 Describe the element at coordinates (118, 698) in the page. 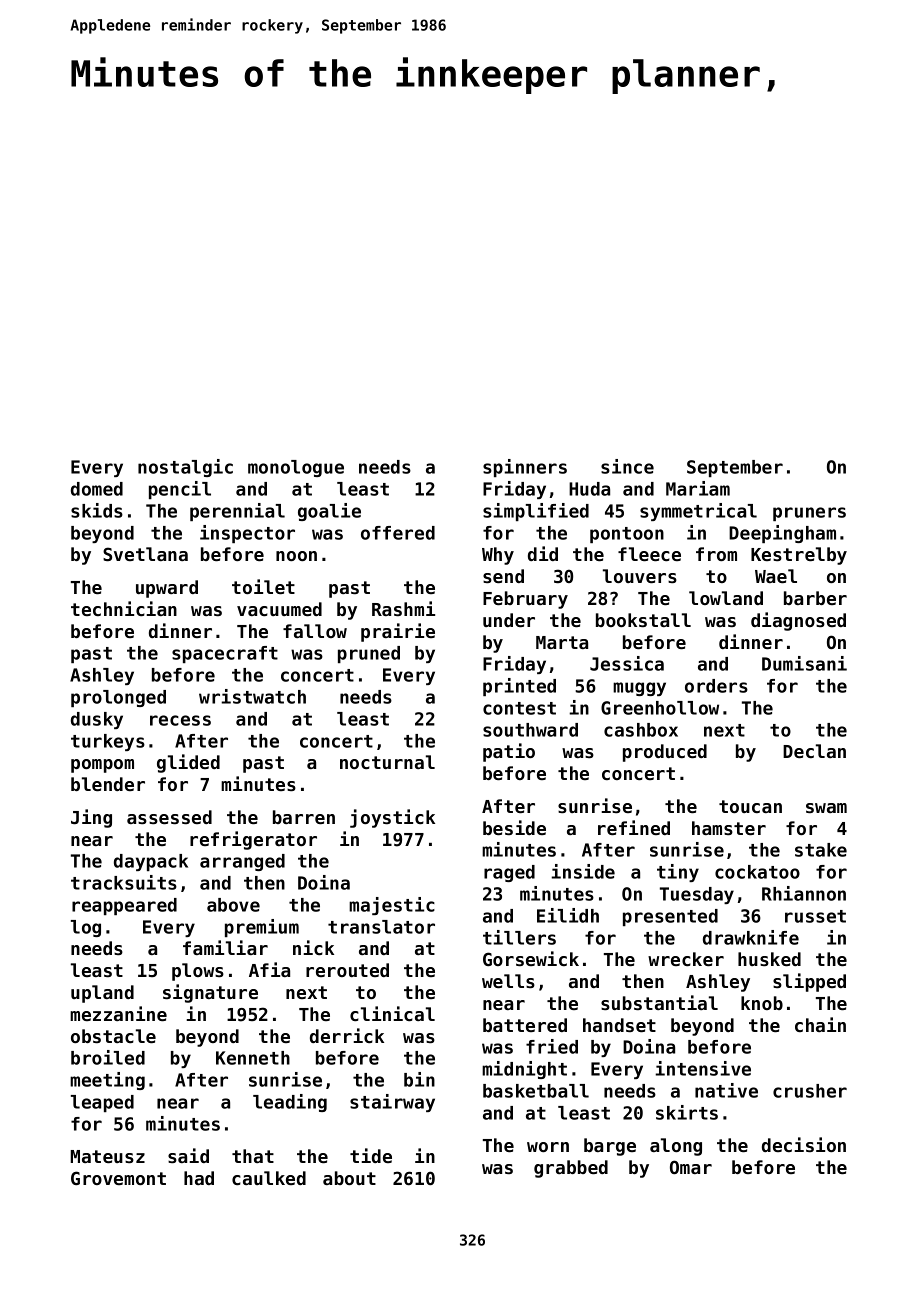

I see `prolonged` at that location.
